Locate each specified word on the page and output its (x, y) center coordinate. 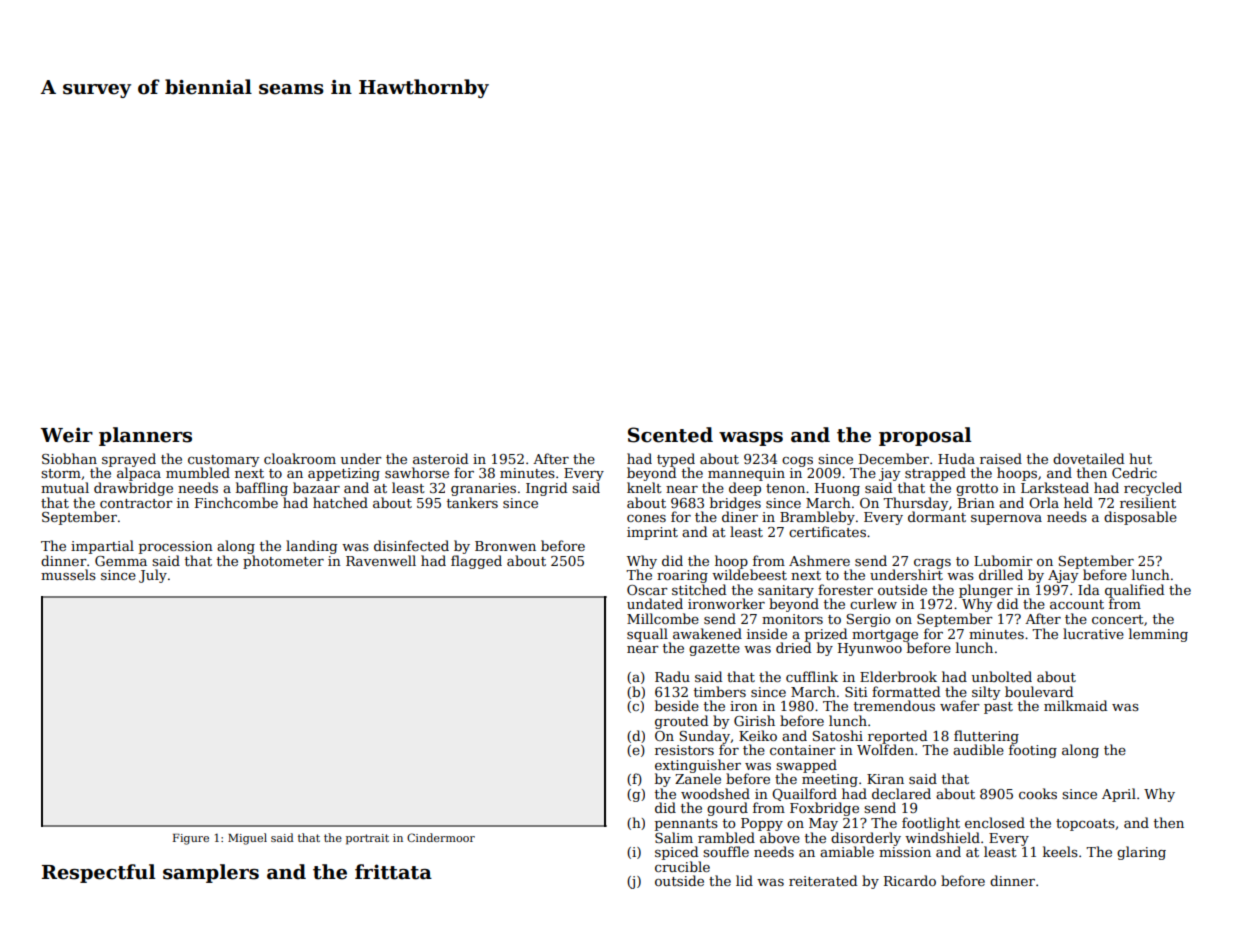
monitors (792, 619)
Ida (1089, 589)
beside (677, 705)
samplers (211, 873)
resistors (684, 750)
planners (145, 436)
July (153, 576)
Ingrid (546, 489)
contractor (136, 503)
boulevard (1039, 691)
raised (1001, 458)
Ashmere (819, 560)
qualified (1134, 591)
